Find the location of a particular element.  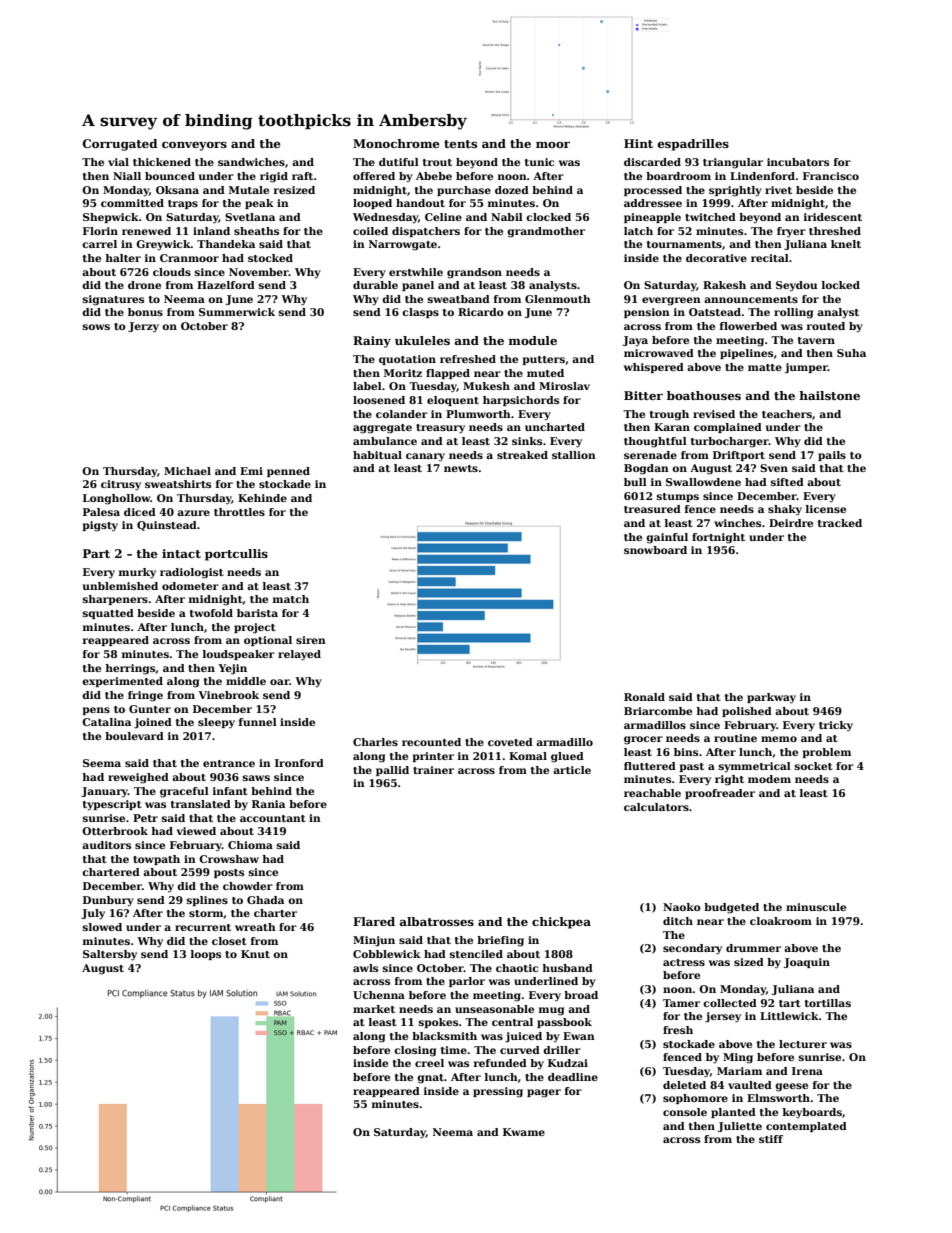

Oatstead is located at coordinates (715, 312).
